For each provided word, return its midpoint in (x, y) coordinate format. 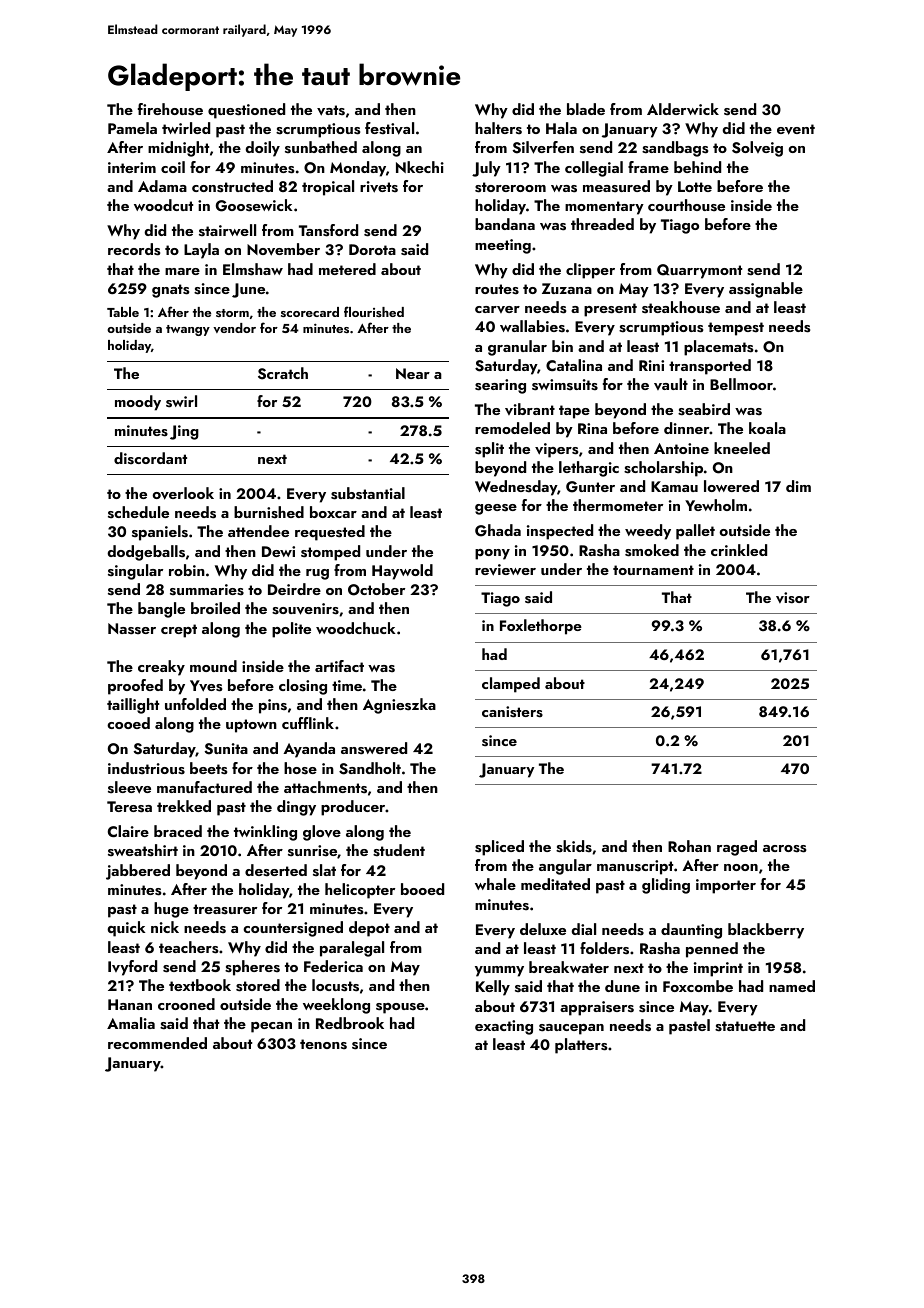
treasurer (225, 909)
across (784, 849)
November (283, 249)
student (399, 850)
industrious (146, 768)
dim (798, 486)
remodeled (512, 428)
